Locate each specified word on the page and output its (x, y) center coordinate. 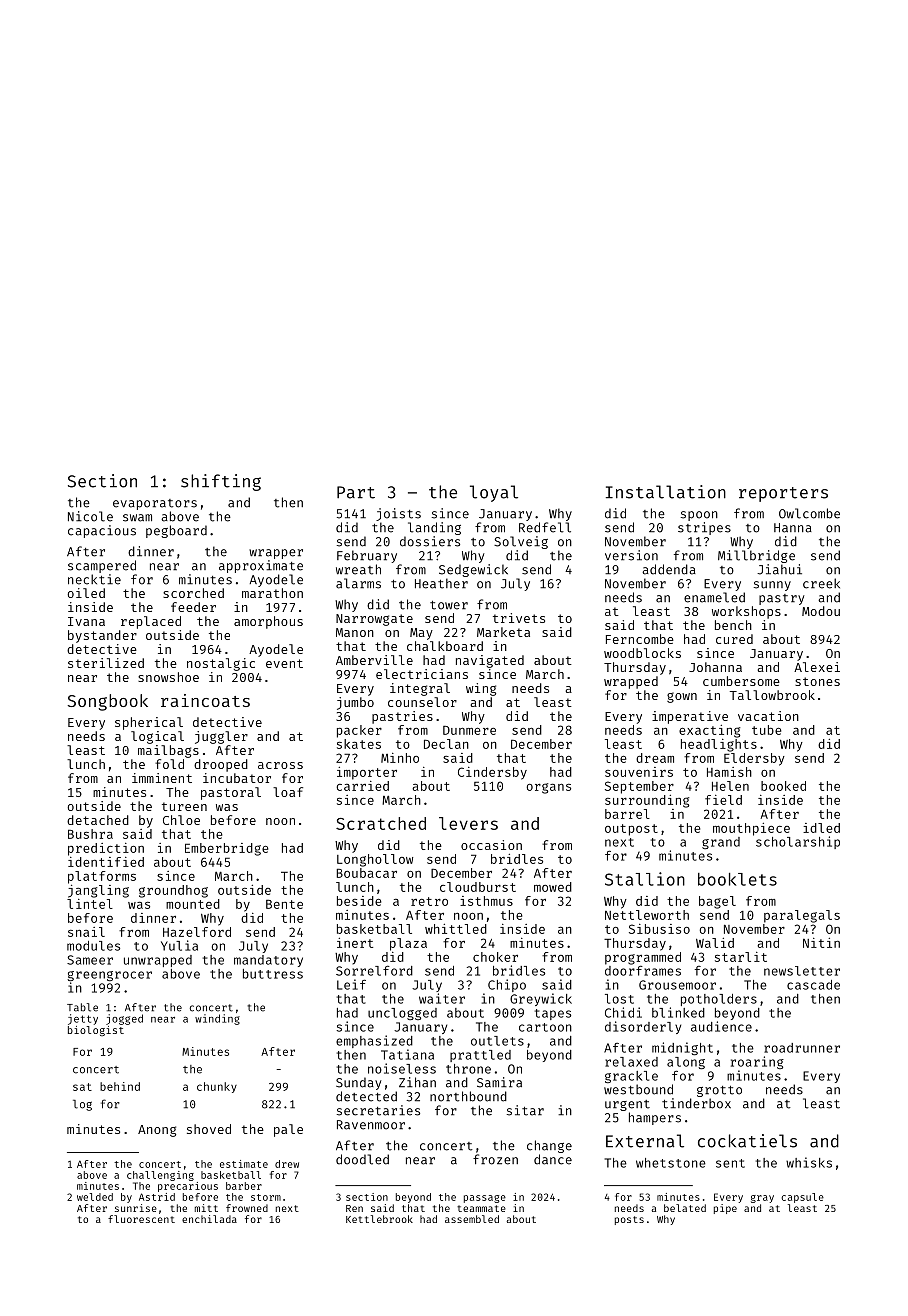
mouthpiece (751, 829)
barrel (627, 814)
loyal (494, 493)
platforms (102, 877)
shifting (221, 482)
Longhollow (375, 860)
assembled (472, 1219)
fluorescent (141, 1219)
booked (783, 786)
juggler (221, 737)
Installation (666, 492)
